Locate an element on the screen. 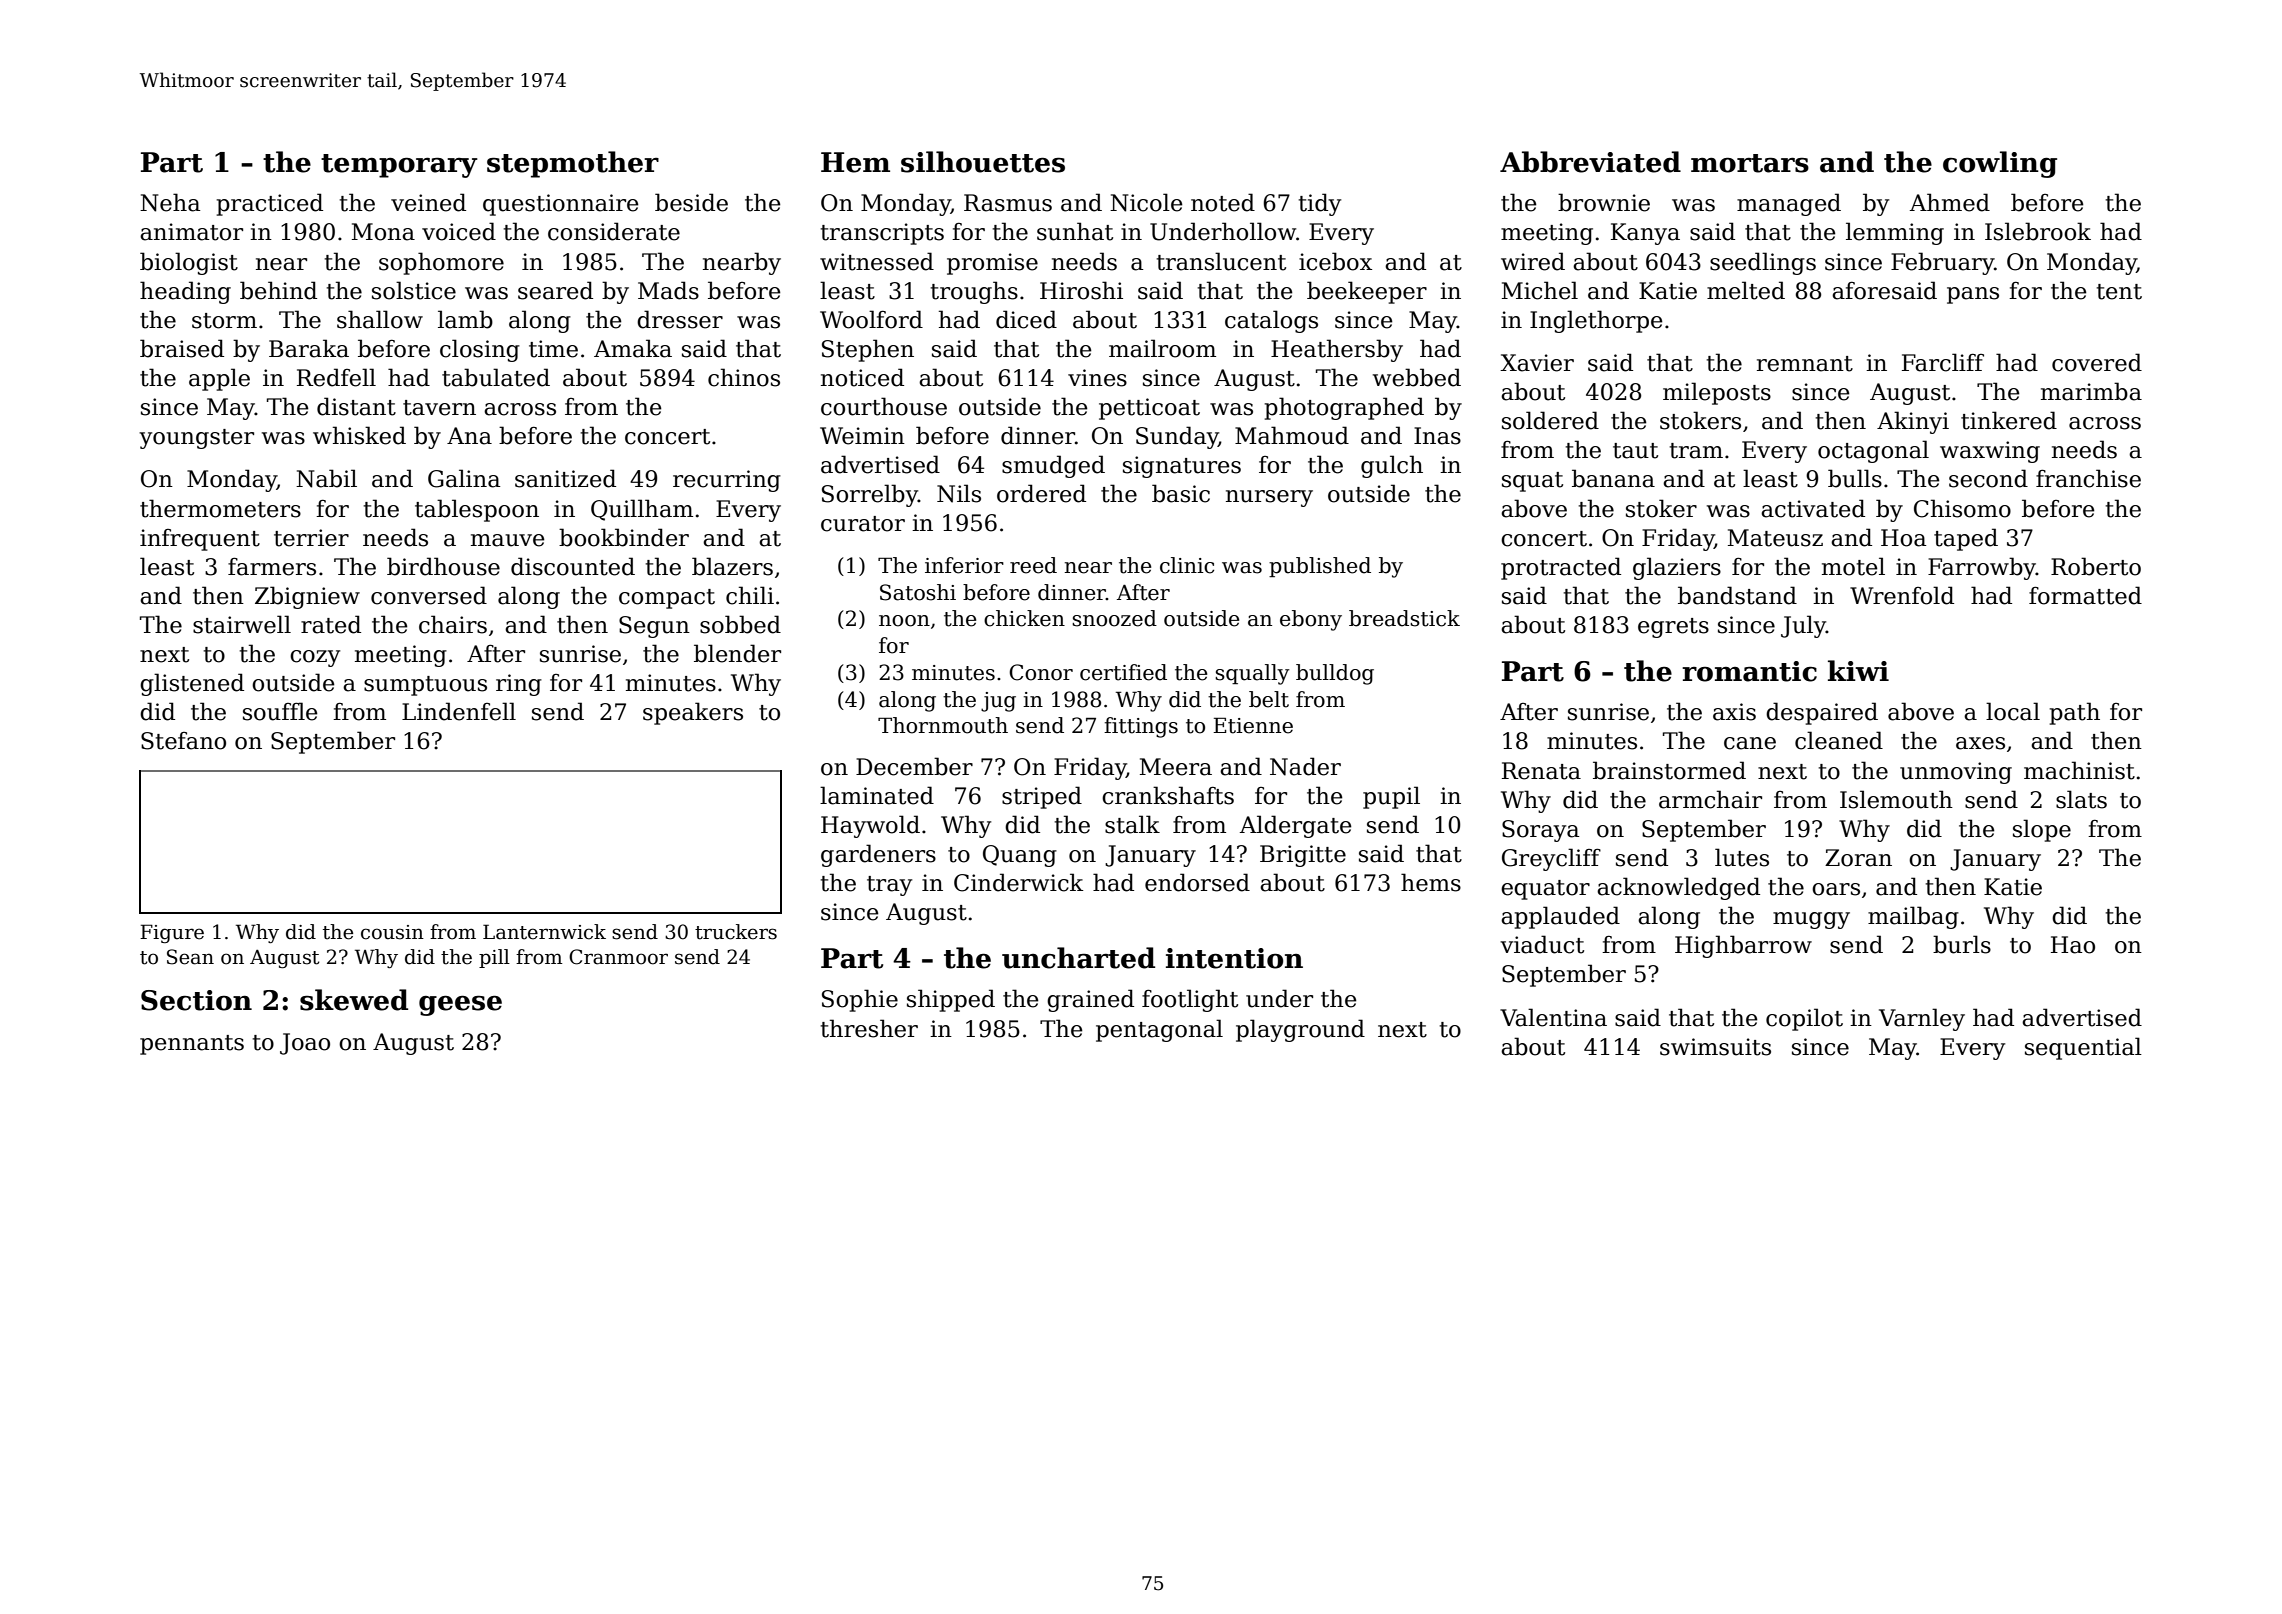 The image size is (2282, 1614). Conor is located at coordinates (1041, 672).
